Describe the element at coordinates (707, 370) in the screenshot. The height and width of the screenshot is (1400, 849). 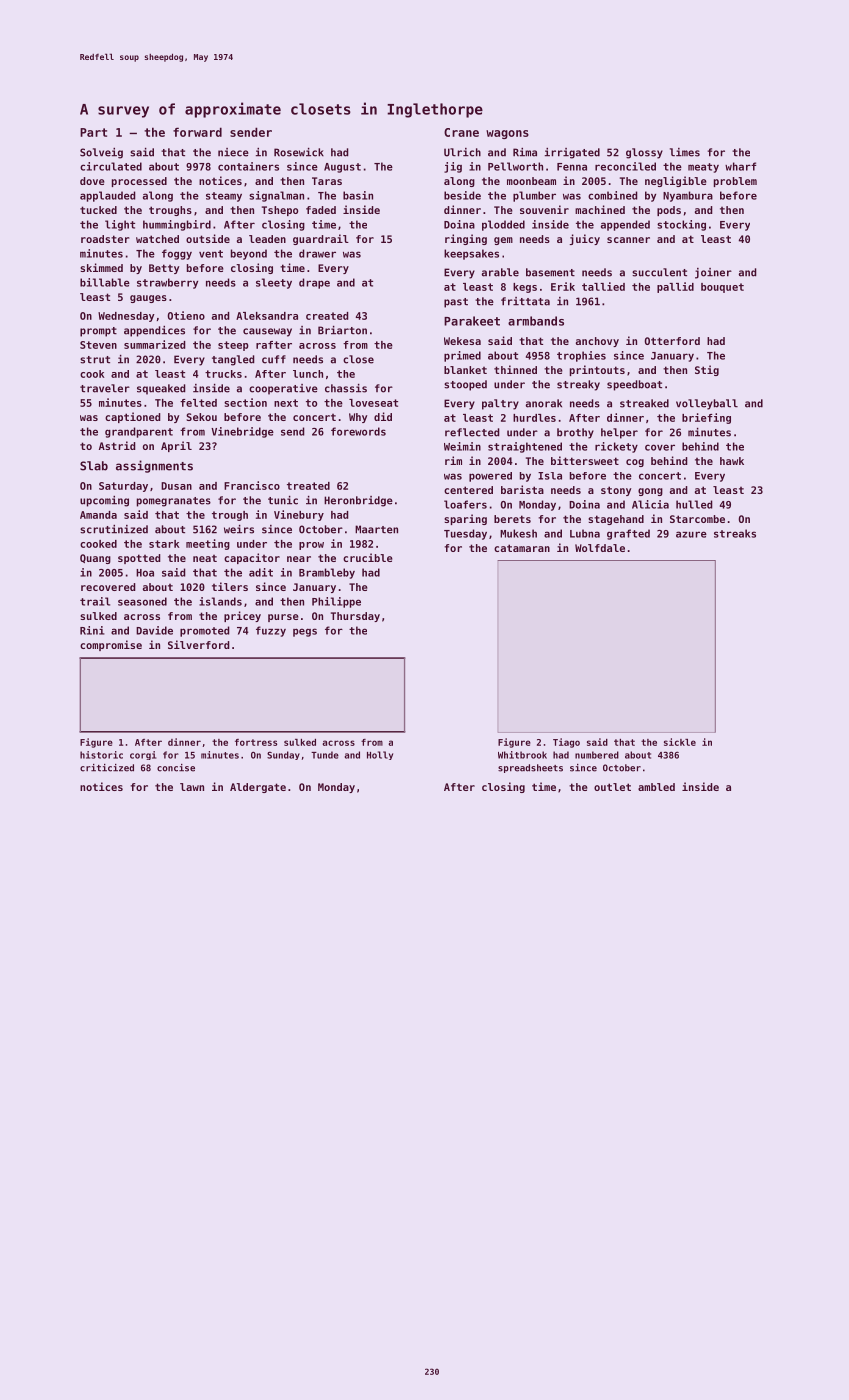
I see `Stig` at that location.
